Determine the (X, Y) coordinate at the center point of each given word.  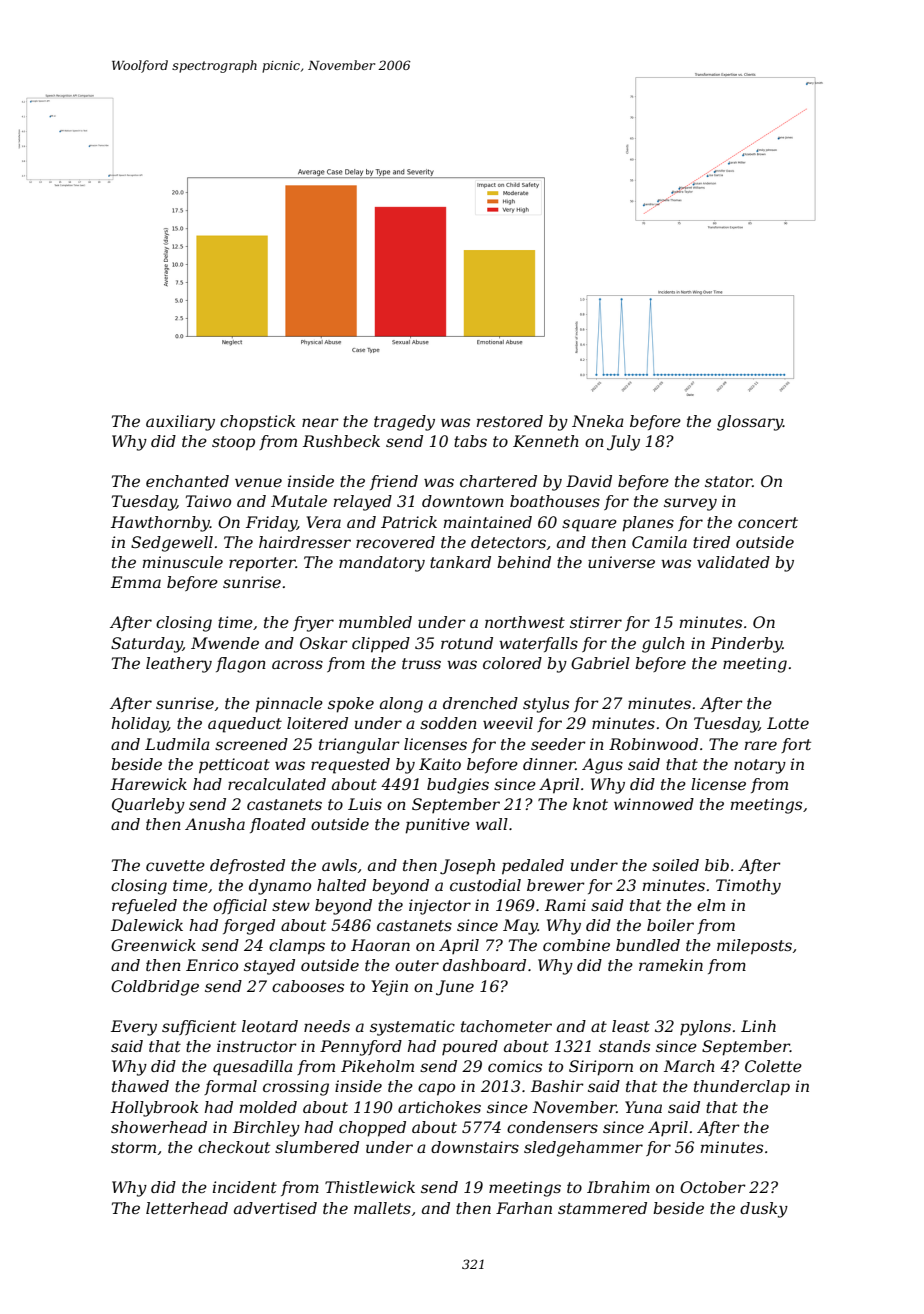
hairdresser (305, 542)
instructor (257, 1046)
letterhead (187, 1208)
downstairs (475, 1147)
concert (768, 522)
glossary (750, 423)
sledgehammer (583, 1149)
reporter (262, 564)
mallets (382, 1208)
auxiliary (180, 423)
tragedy (404, 423)
